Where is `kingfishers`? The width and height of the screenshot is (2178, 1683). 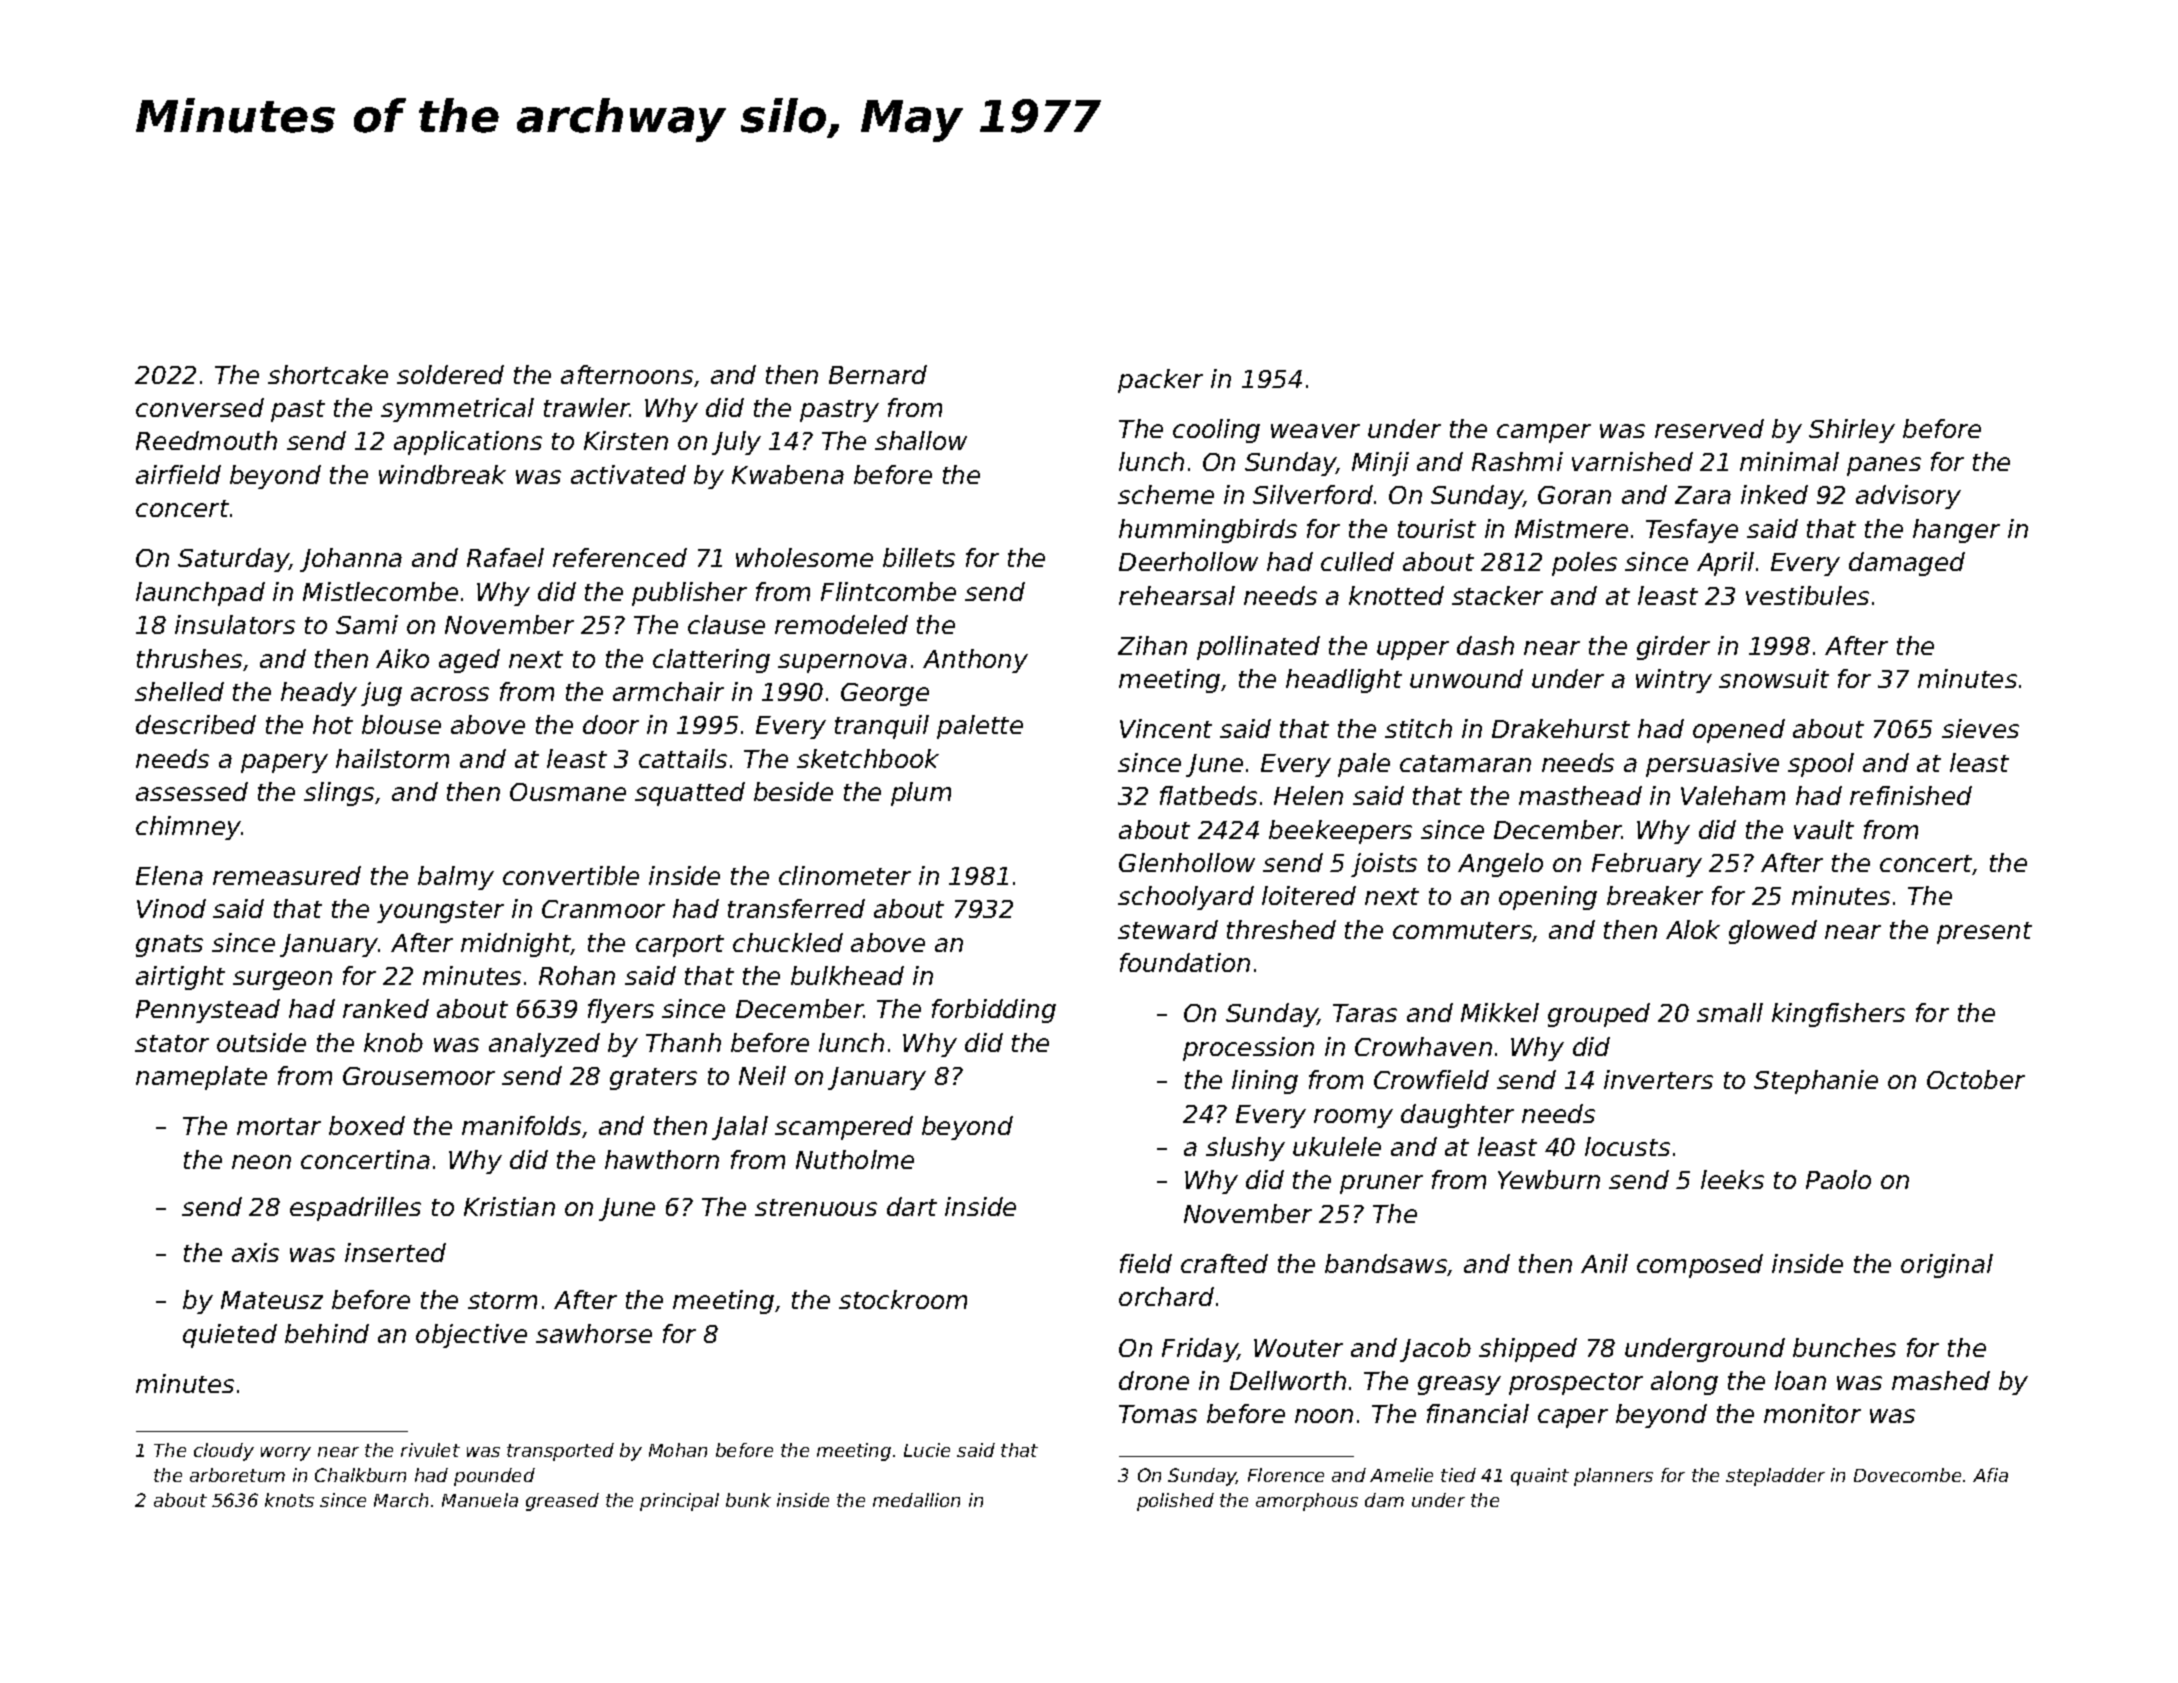 kingfishers is located at coordinates (1838, 1015).
